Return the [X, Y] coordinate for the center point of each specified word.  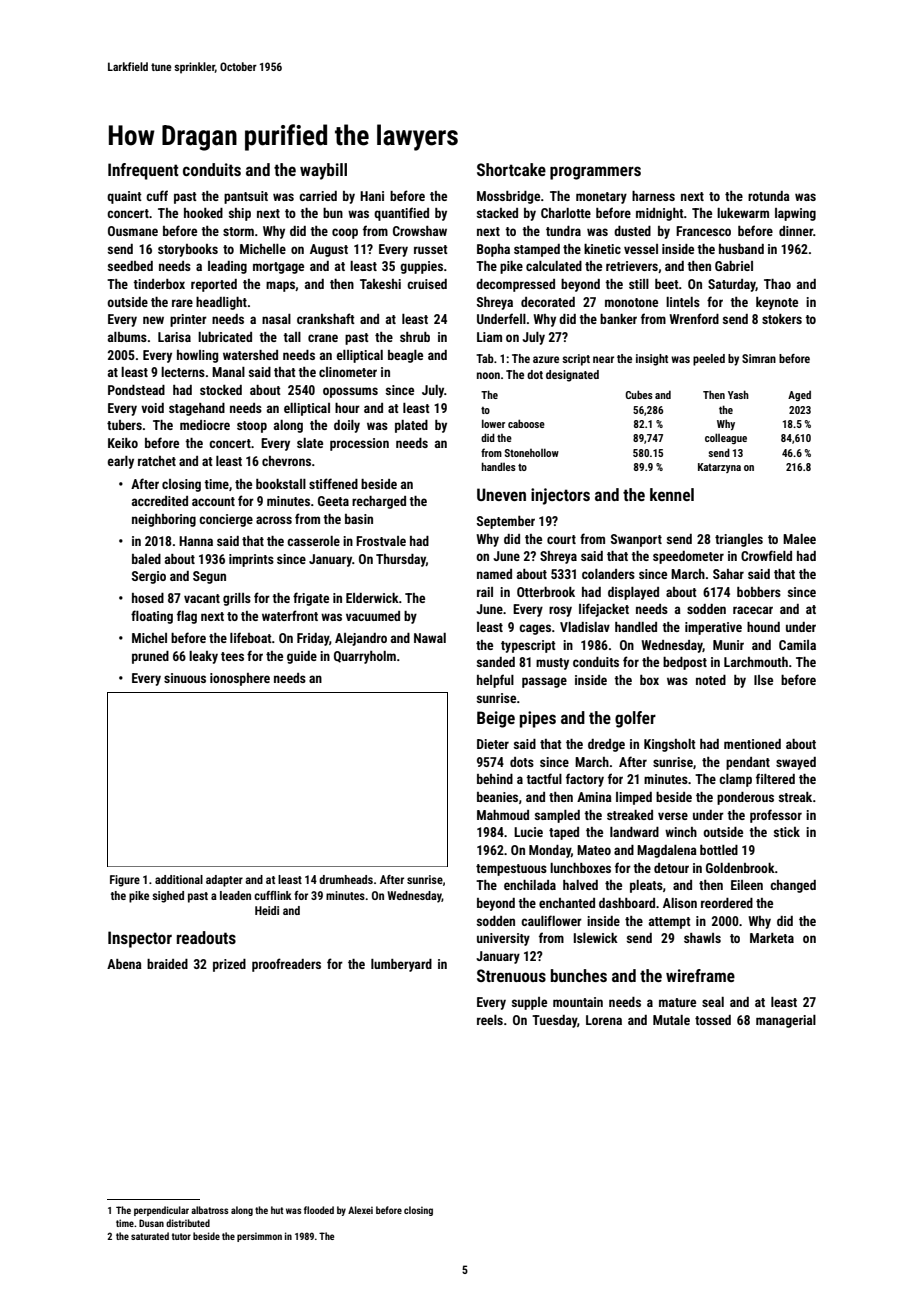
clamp [735, 780]
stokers [782, 319]
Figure [125, 881]
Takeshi [380, 284]
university [503, 939]
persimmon [259, 1237]
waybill [323, 171]
